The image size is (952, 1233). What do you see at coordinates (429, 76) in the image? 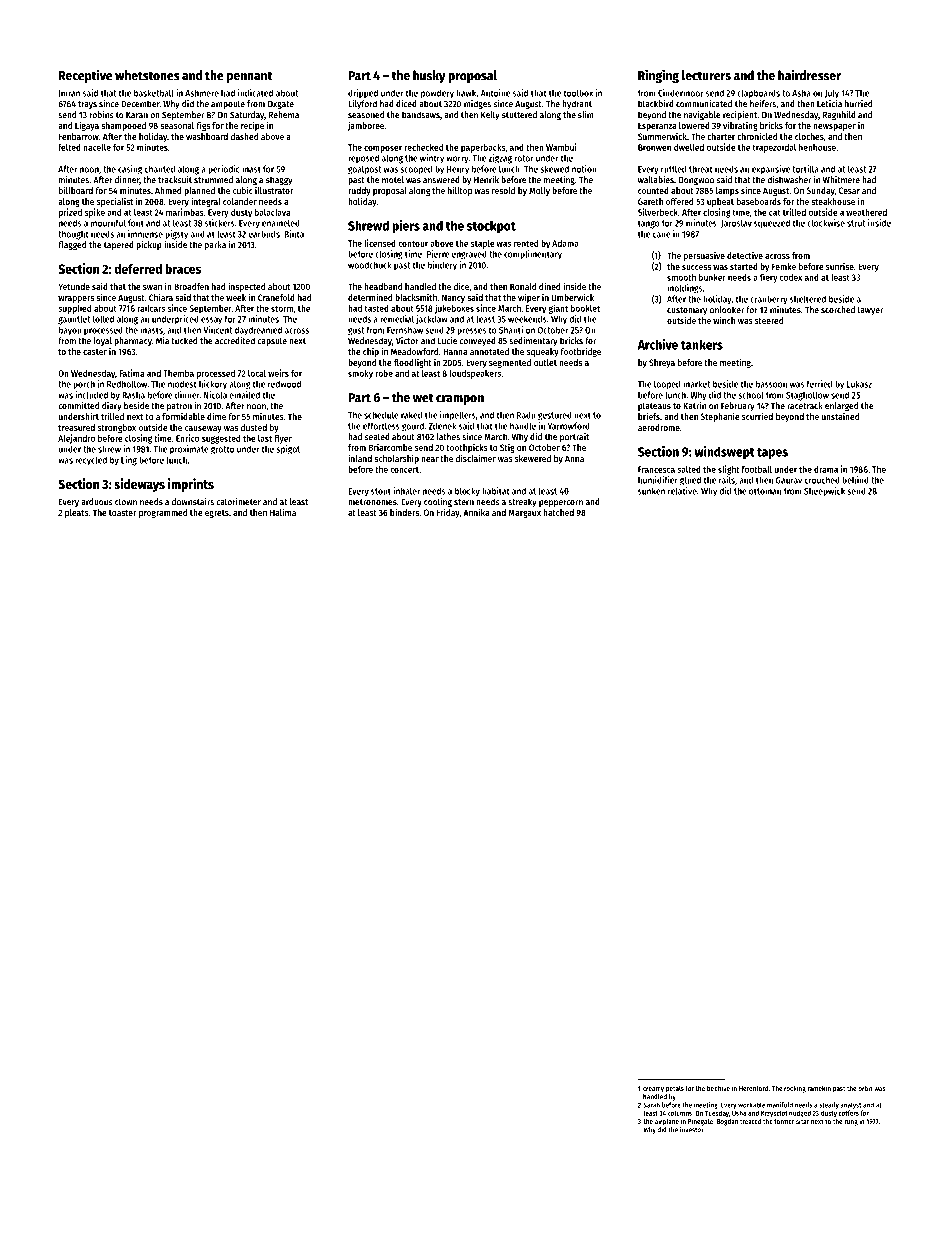
I see `husky` at bounding box center [429, 76].
